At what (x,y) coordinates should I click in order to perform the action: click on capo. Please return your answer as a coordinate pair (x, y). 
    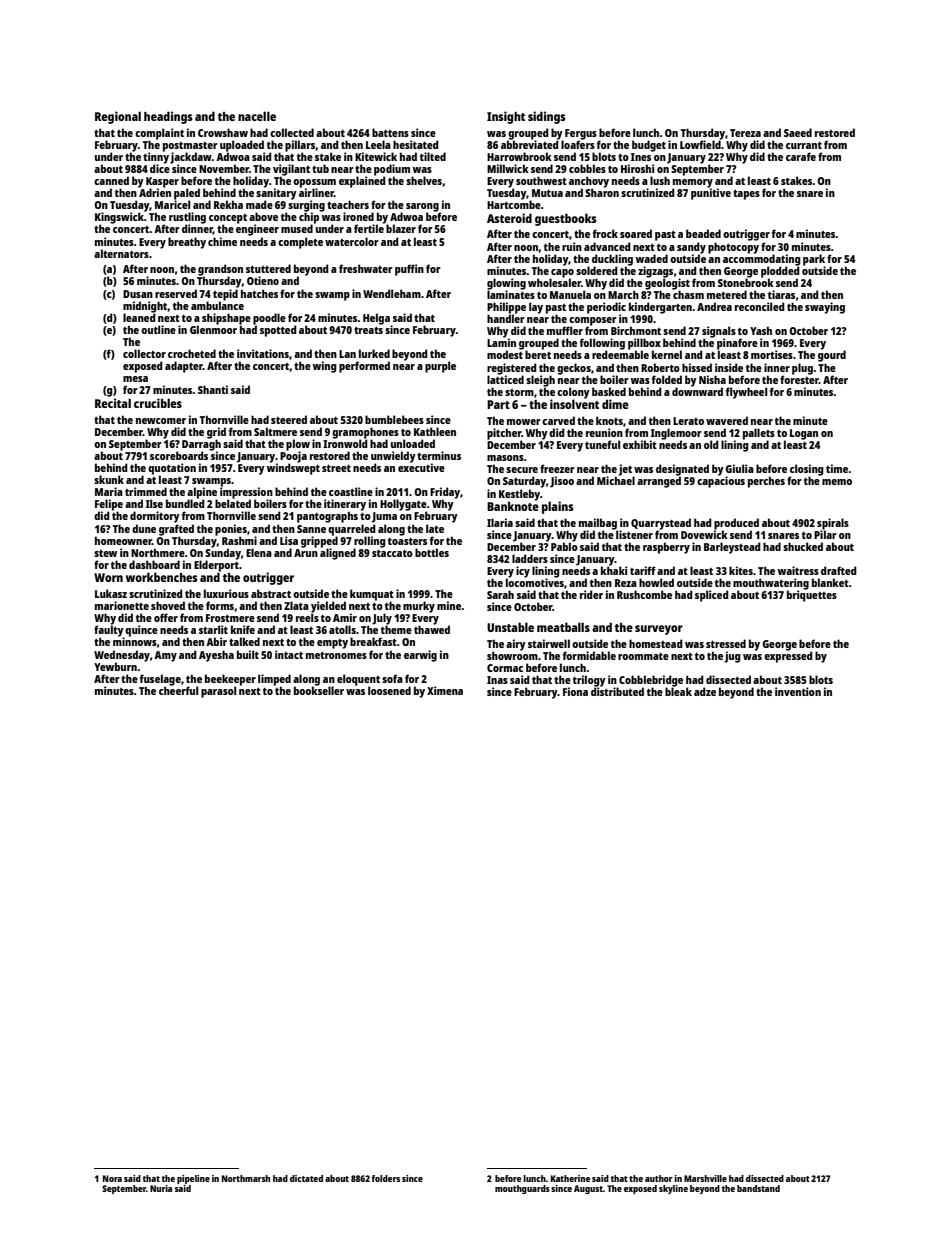
    Looking at the image, I should click on (562, 273).
